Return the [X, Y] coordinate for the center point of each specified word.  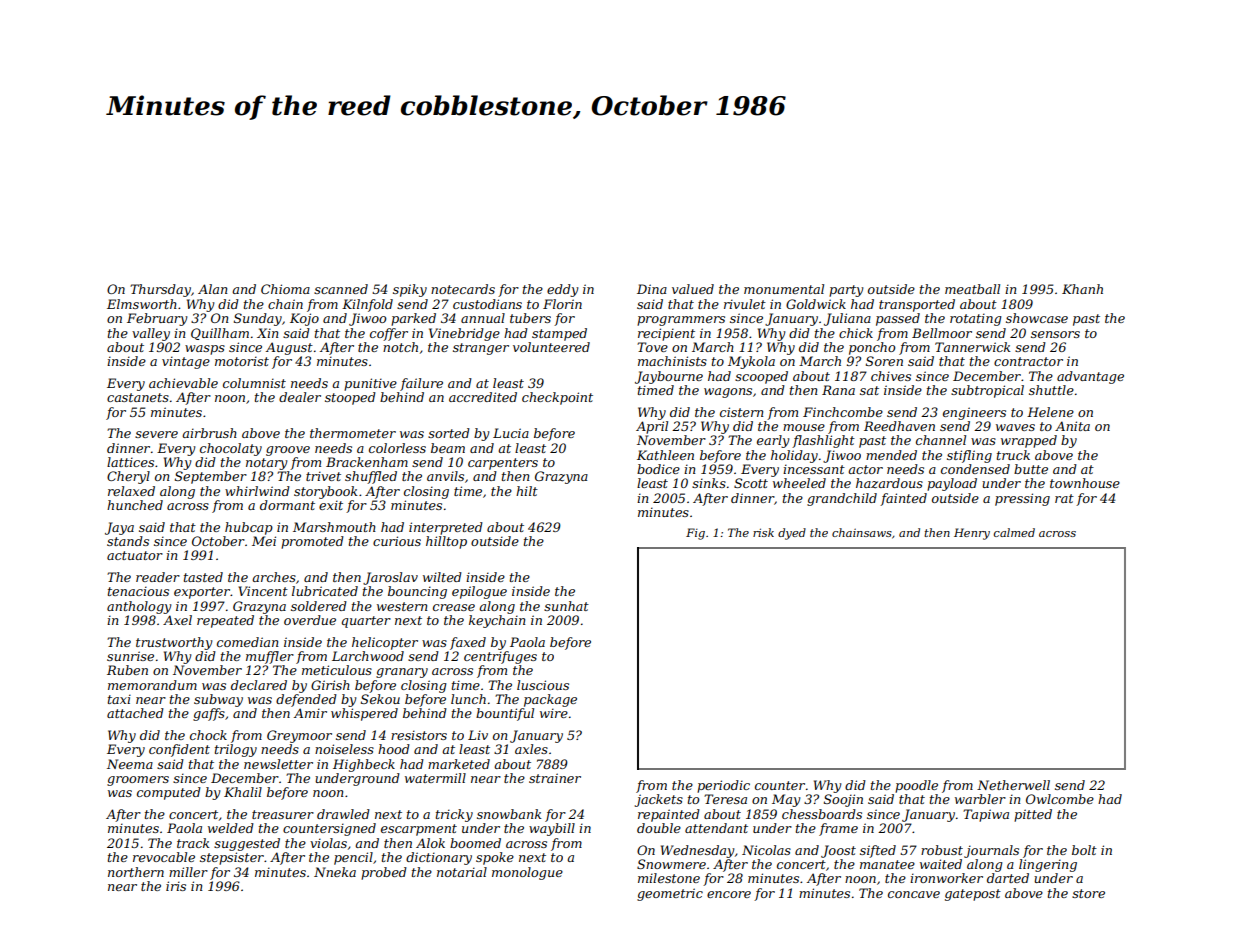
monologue [527, 873]
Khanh [1082, 289]
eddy [563, 290]
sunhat [566, 606]
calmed [1014, 532]
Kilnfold [367, 305]
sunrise [130, 656]
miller [188, 872]
